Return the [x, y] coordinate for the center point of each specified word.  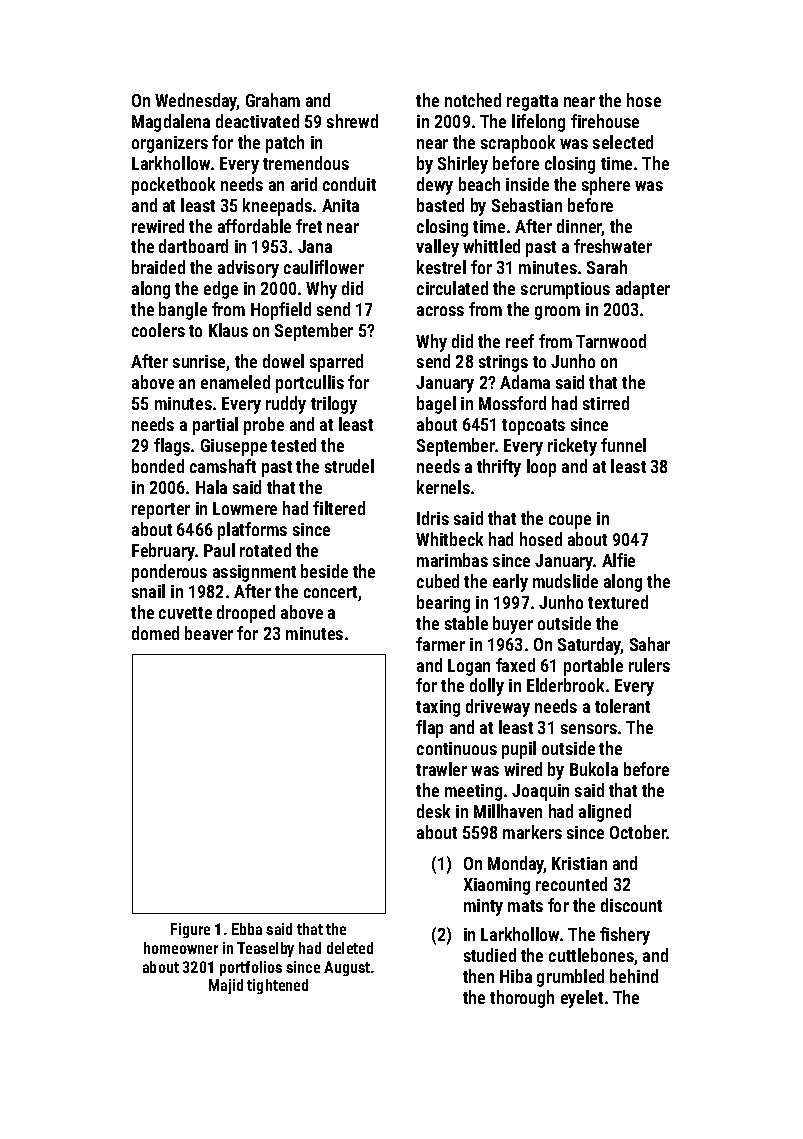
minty [483, 907]
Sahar [650, 644]
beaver [209, 633]
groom [557, 313]
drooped [246, 614]
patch [285, 144]
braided [158, 267]
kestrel [441, 267]
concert [330, 592]
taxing [438, 708]
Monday [516, 865]
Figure [190, 930]
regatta [532, 103]
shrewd [352, 121]
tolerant [622, 706]
